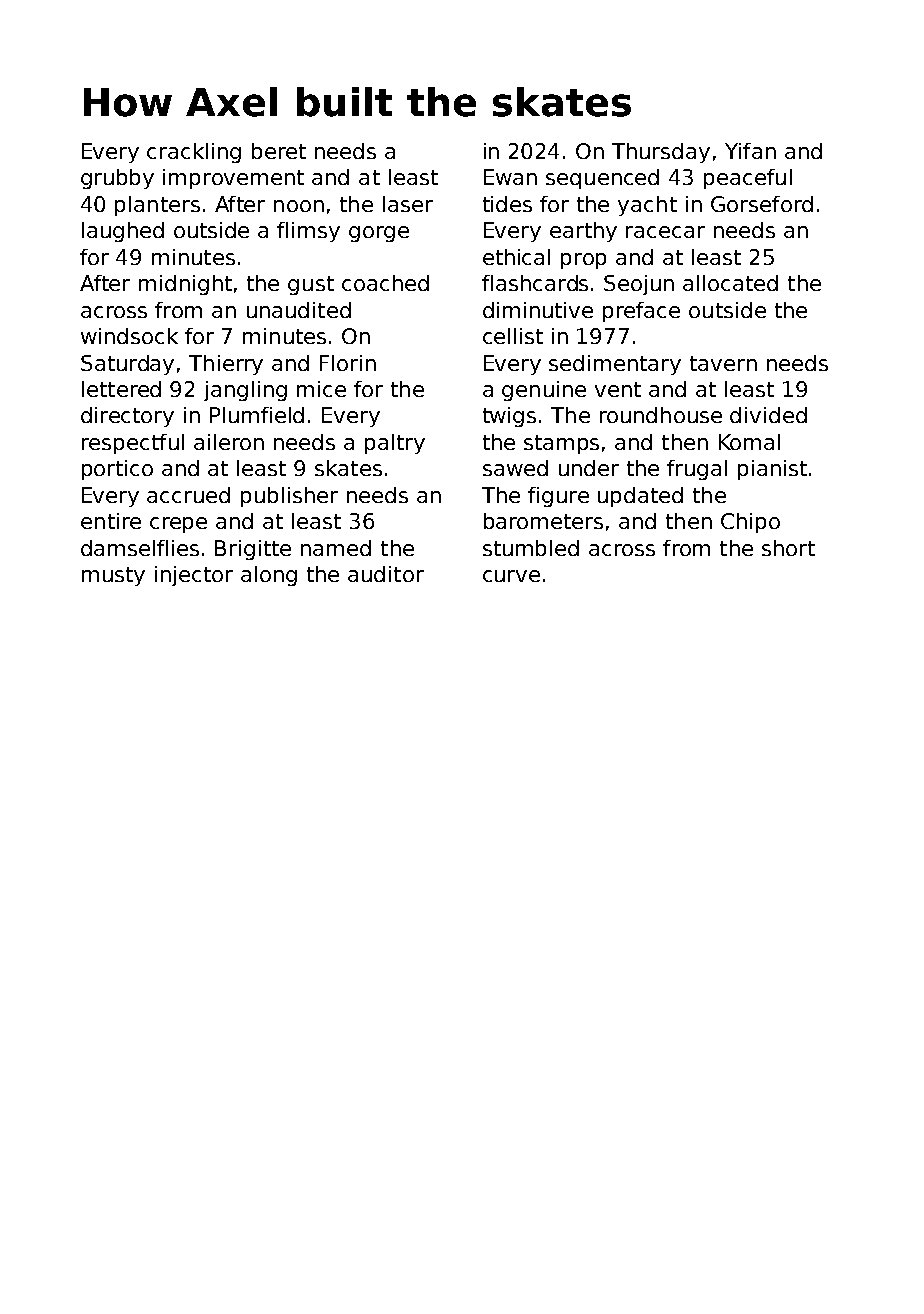 This document has width=924, height=1314. Describe the element at coordinates (750, 151) in the document. I see `Yifan` at that location.
